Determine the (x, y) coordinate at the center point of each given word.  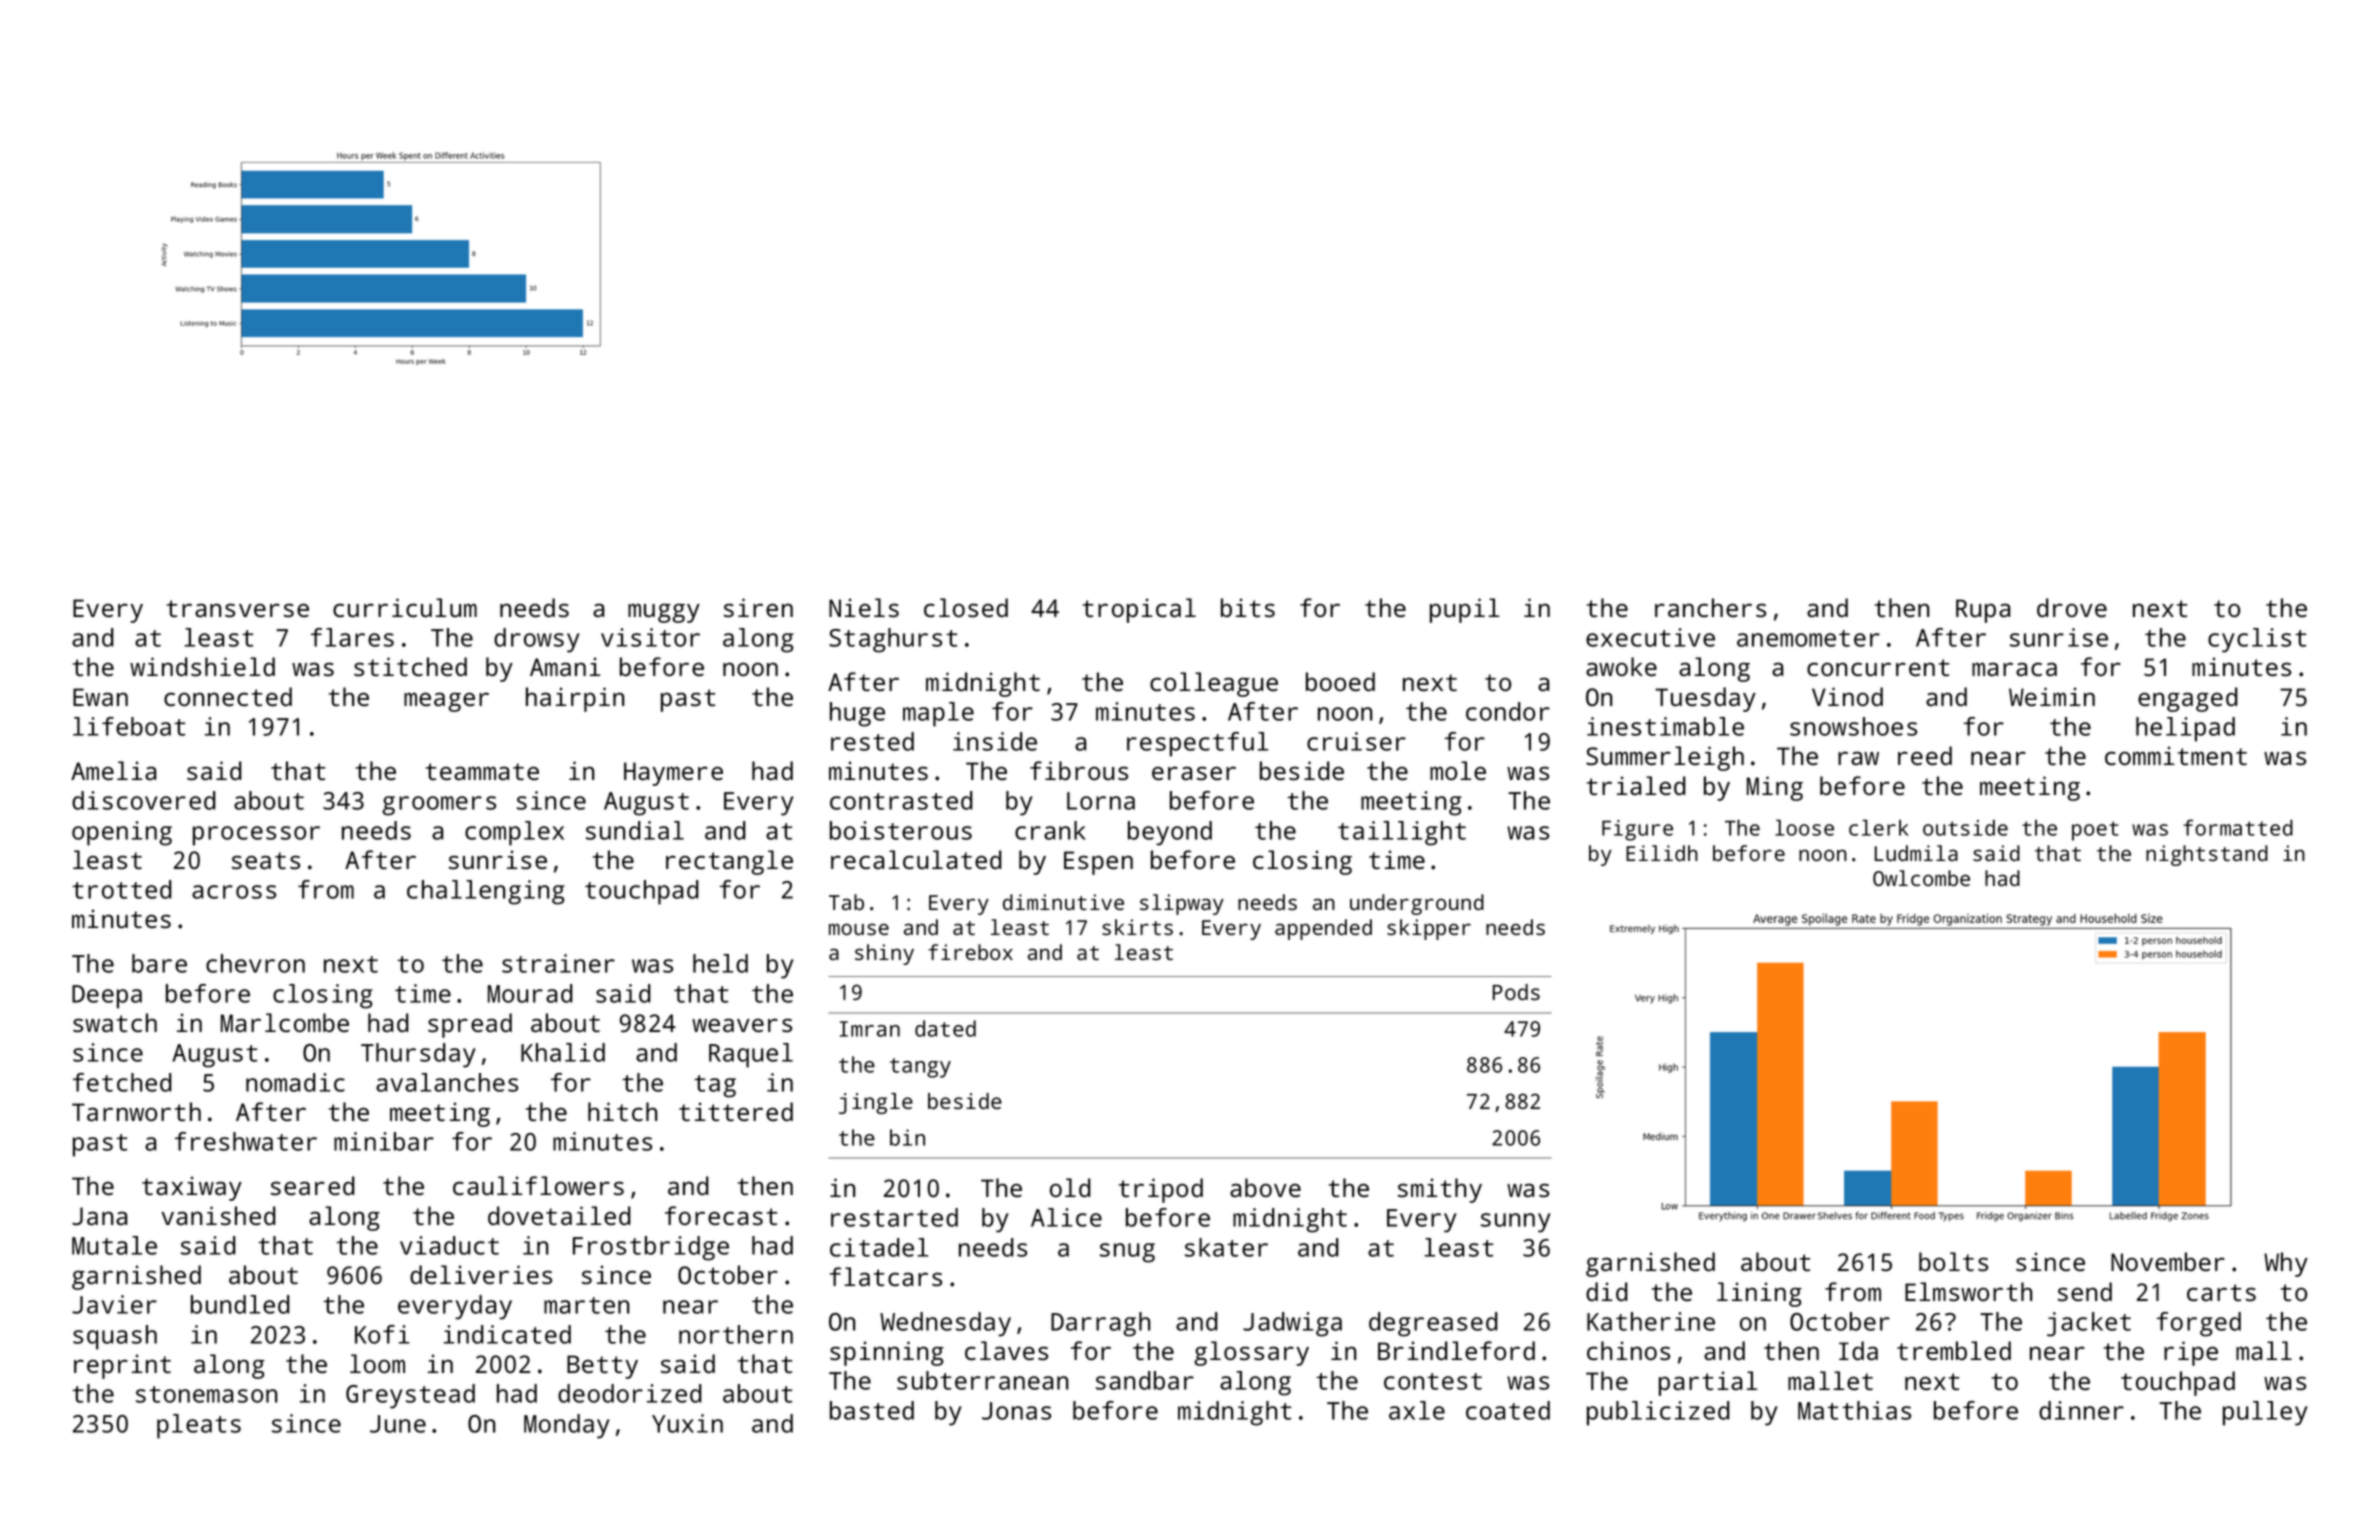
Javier (114, 1304)
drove (2072, 607)
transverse (238, 608)
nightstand (2207, 855)
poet (2095, 831)
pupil (1464, 610)
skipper (1429, 929)
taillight (1402, 833)
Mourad (530, 993)
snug (1127, 1253)
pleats (199, 1426)
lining (1759, 1294)
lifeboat (129, 726)
